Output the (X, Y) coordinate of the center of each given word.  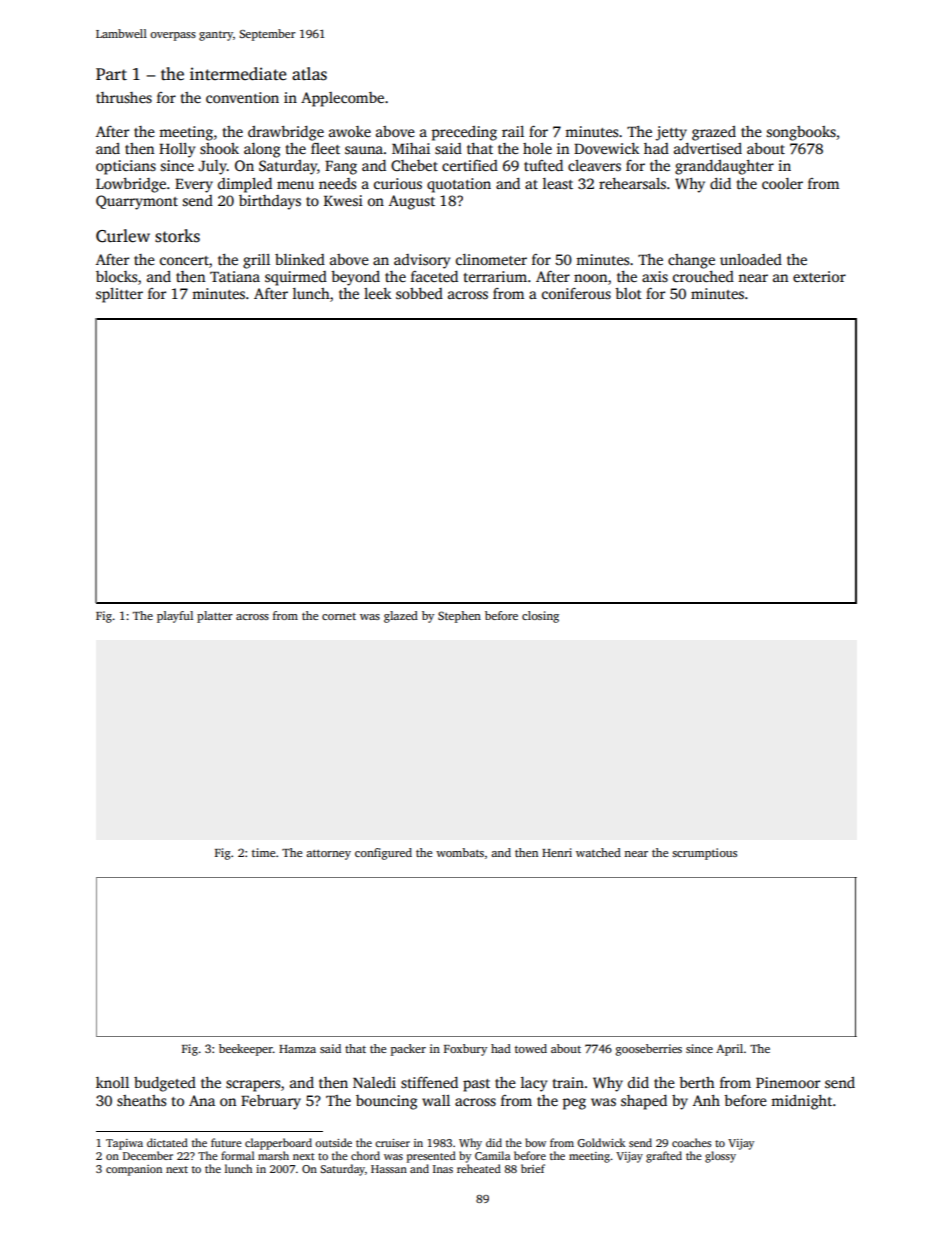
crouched (703, 276)
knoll (112, 1082)
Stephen (459, 617)
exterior (819, 276)
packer (408, 1050)
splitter (119, 295)
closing (540, 617)
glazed (401, 617)
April (729, 1050)
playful (175, 617)
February (271, 1102)
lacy (534, 1084)
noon (590, 278)
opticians (126, 167)
